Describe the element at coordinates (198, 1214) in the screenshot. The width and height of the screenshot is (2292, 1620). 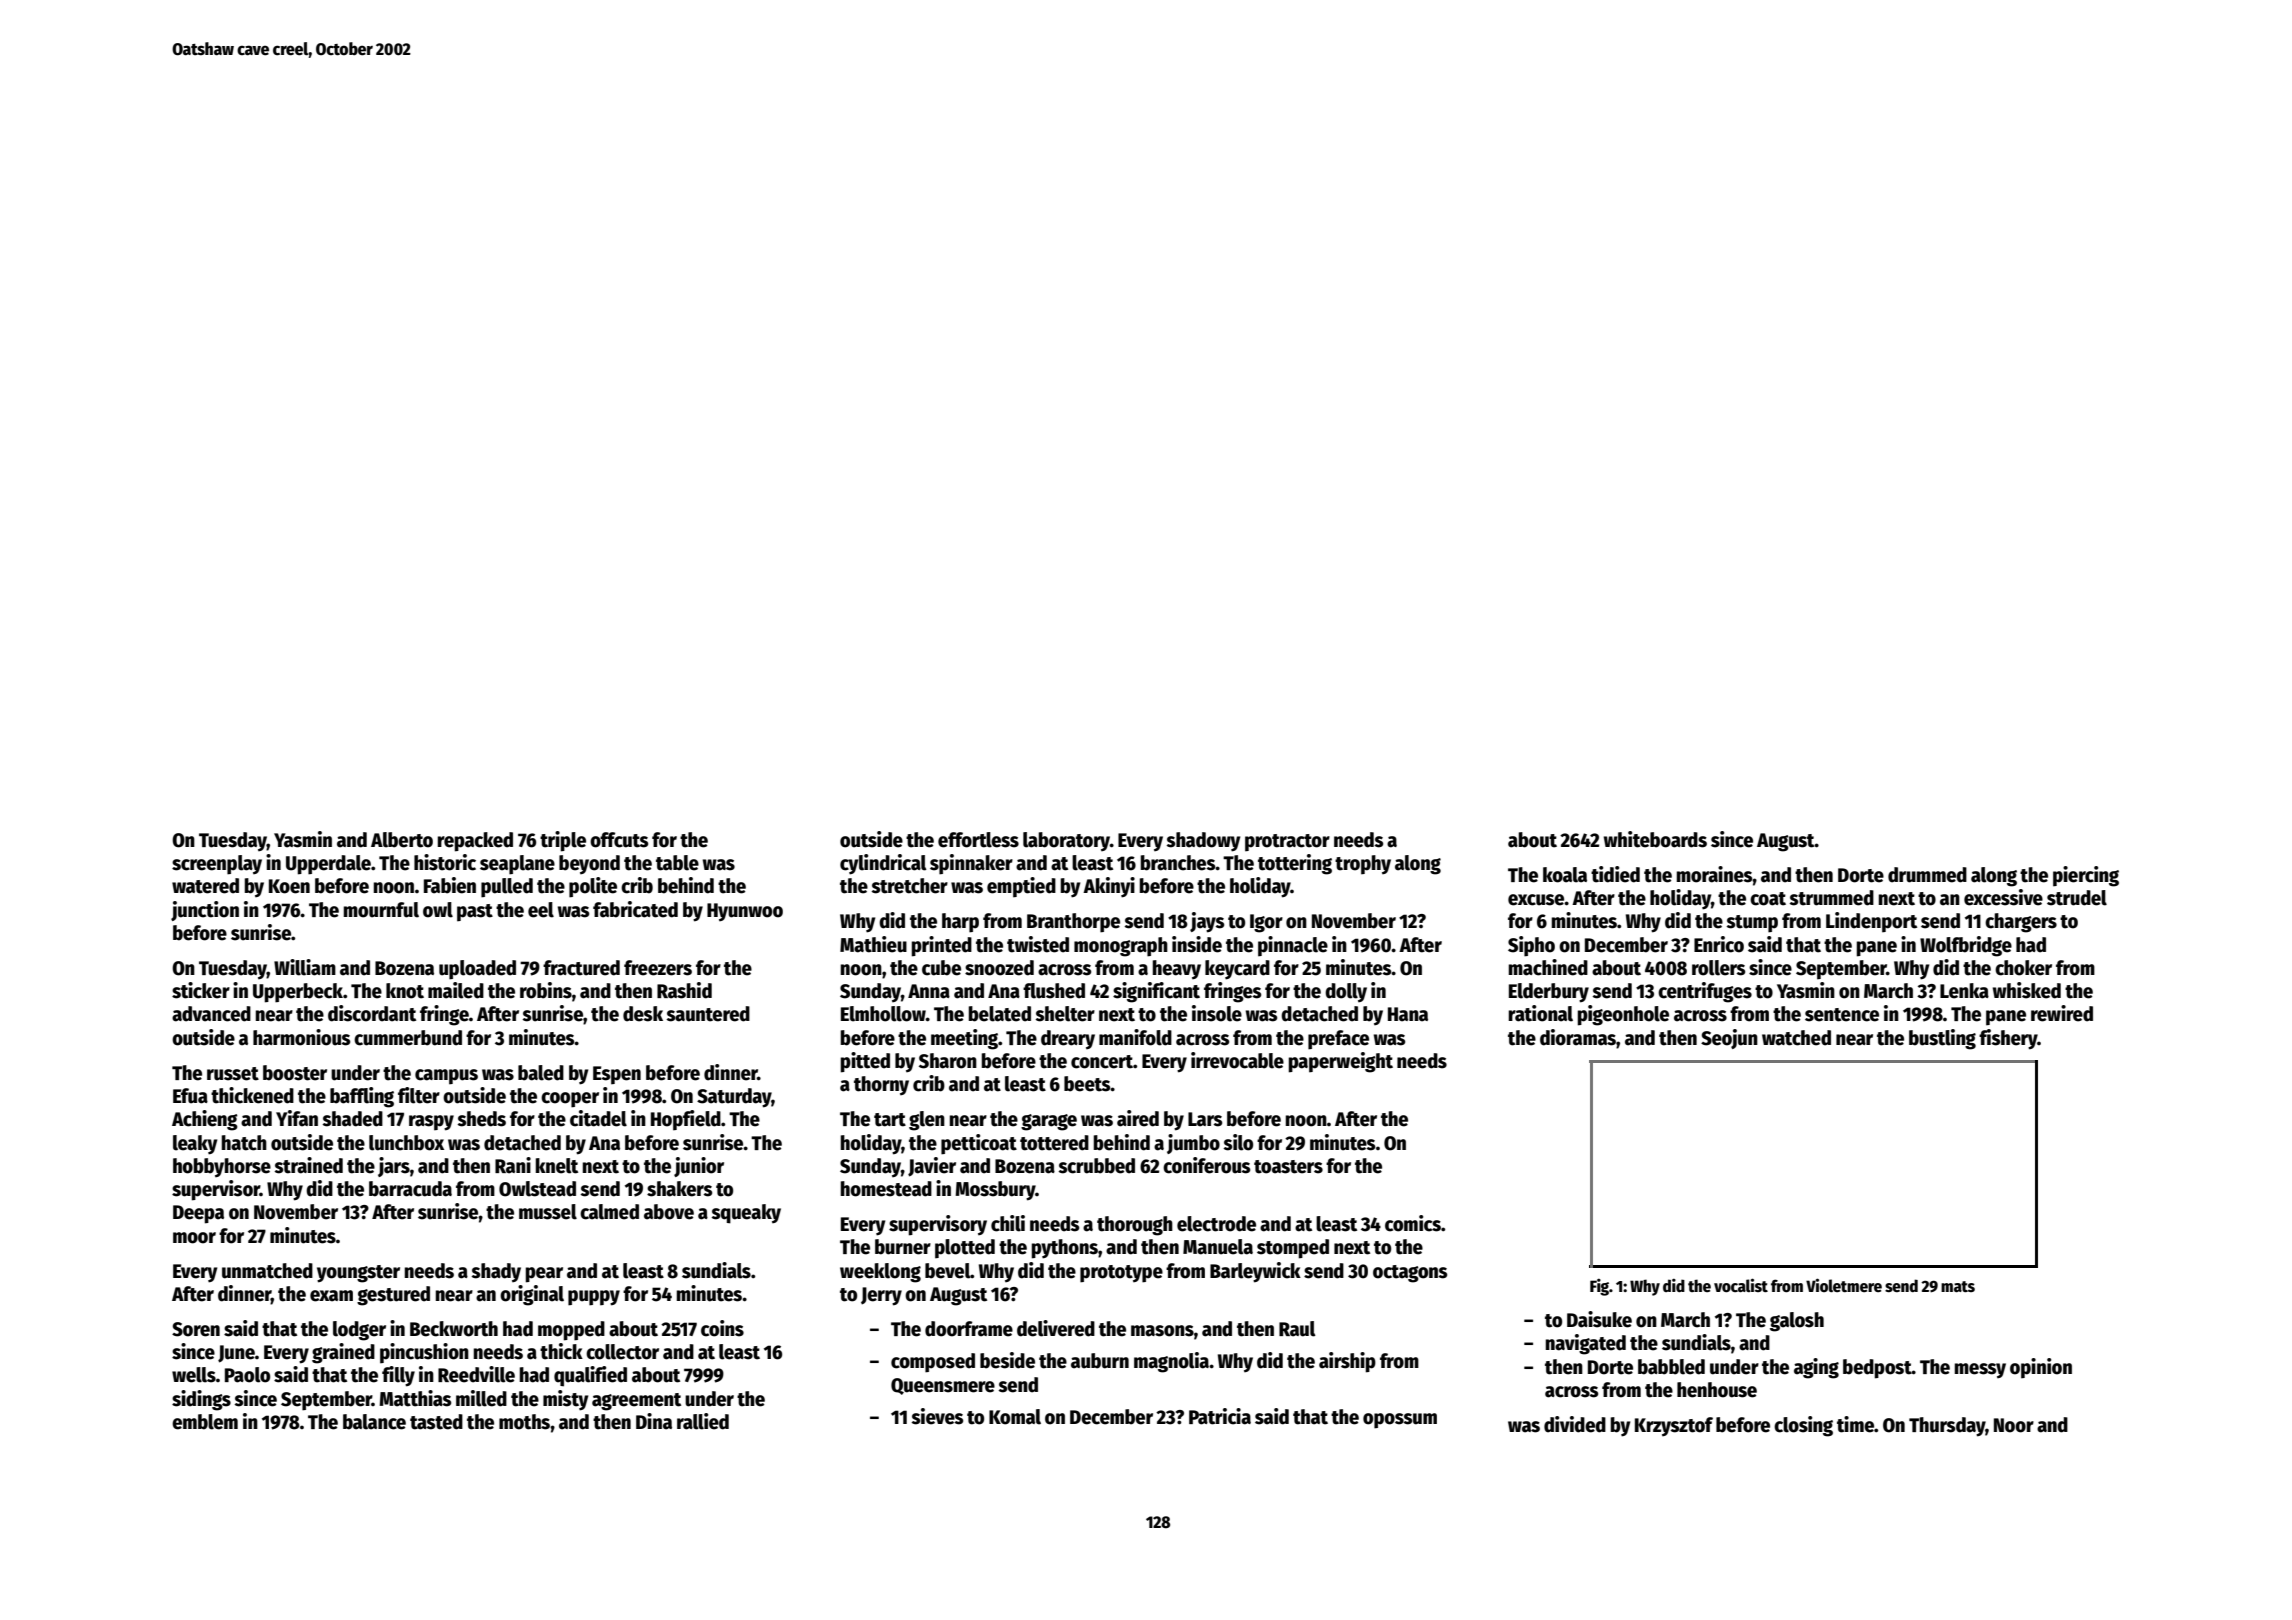
I see `Deepa` at that location.
